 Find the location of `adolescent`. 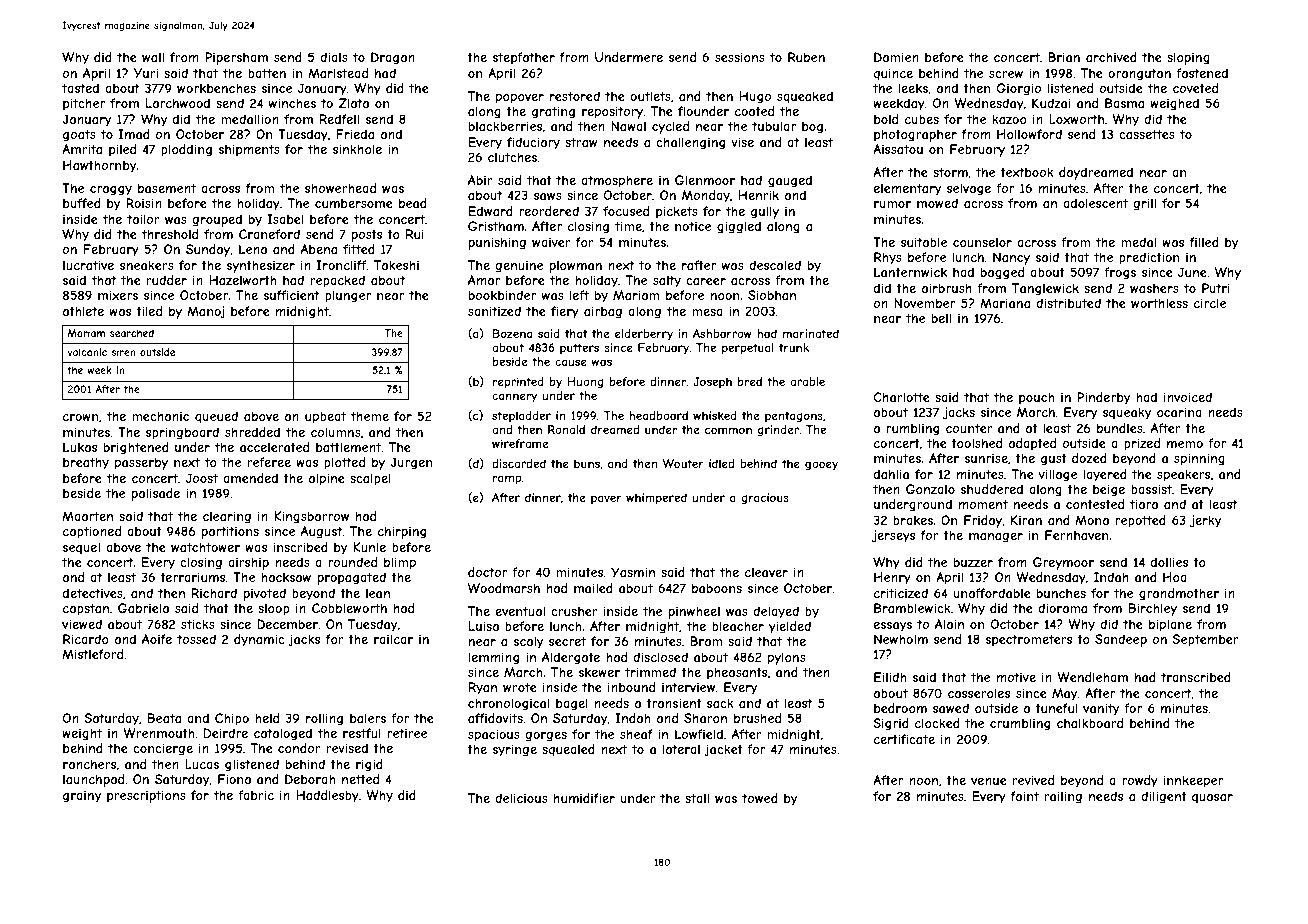

adolescent is located at coordinates (1095, 203).
